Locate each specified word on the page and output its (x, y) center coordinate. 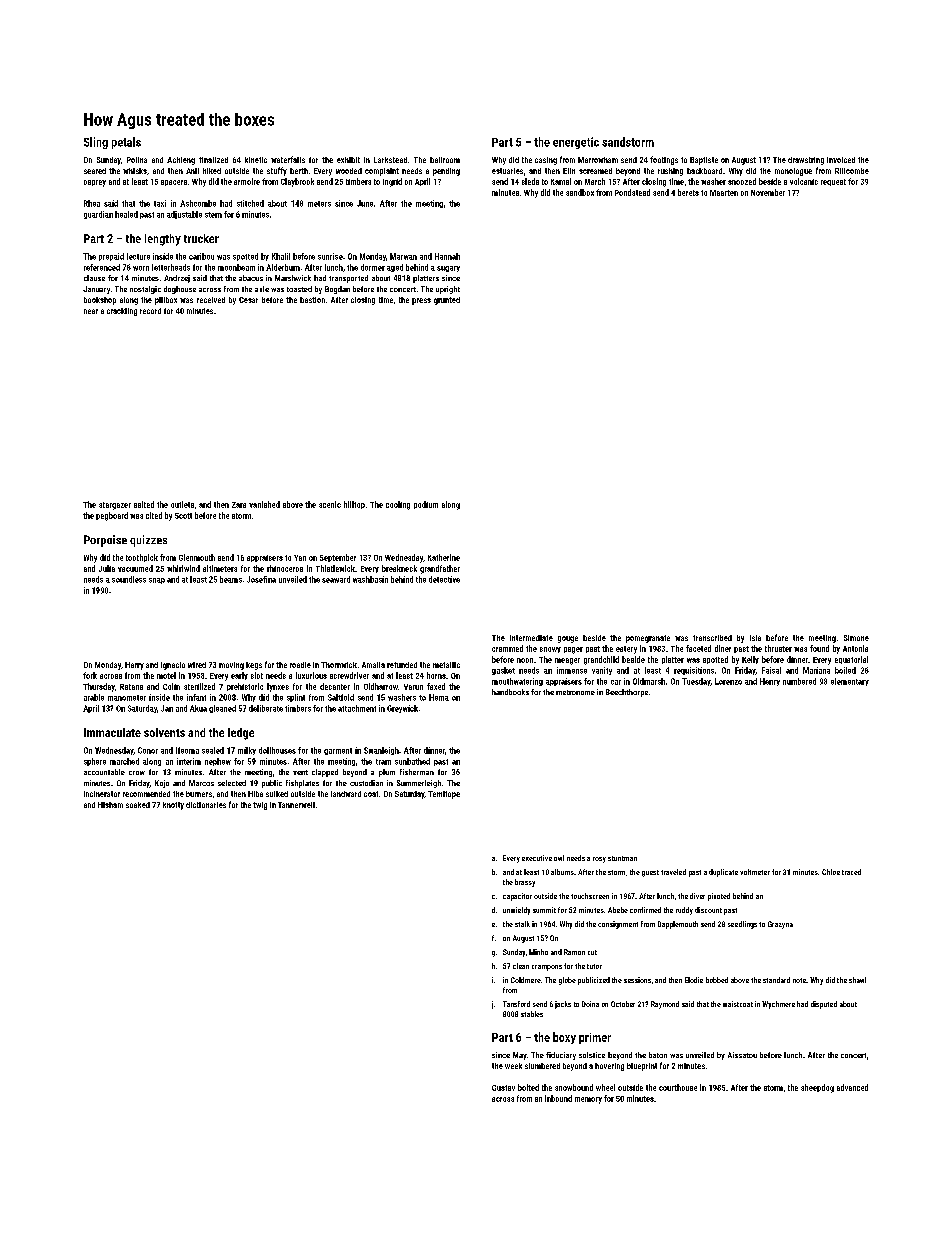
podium (426, 505)
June (365, 203)
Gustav (503, 1088)
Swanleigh (381, 751)
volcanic (804, 181)
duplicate (723, 873)
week (513, 1066)
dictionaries (206, 805)
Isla (755, 638)
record (150, 311)
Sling (96, 143)
